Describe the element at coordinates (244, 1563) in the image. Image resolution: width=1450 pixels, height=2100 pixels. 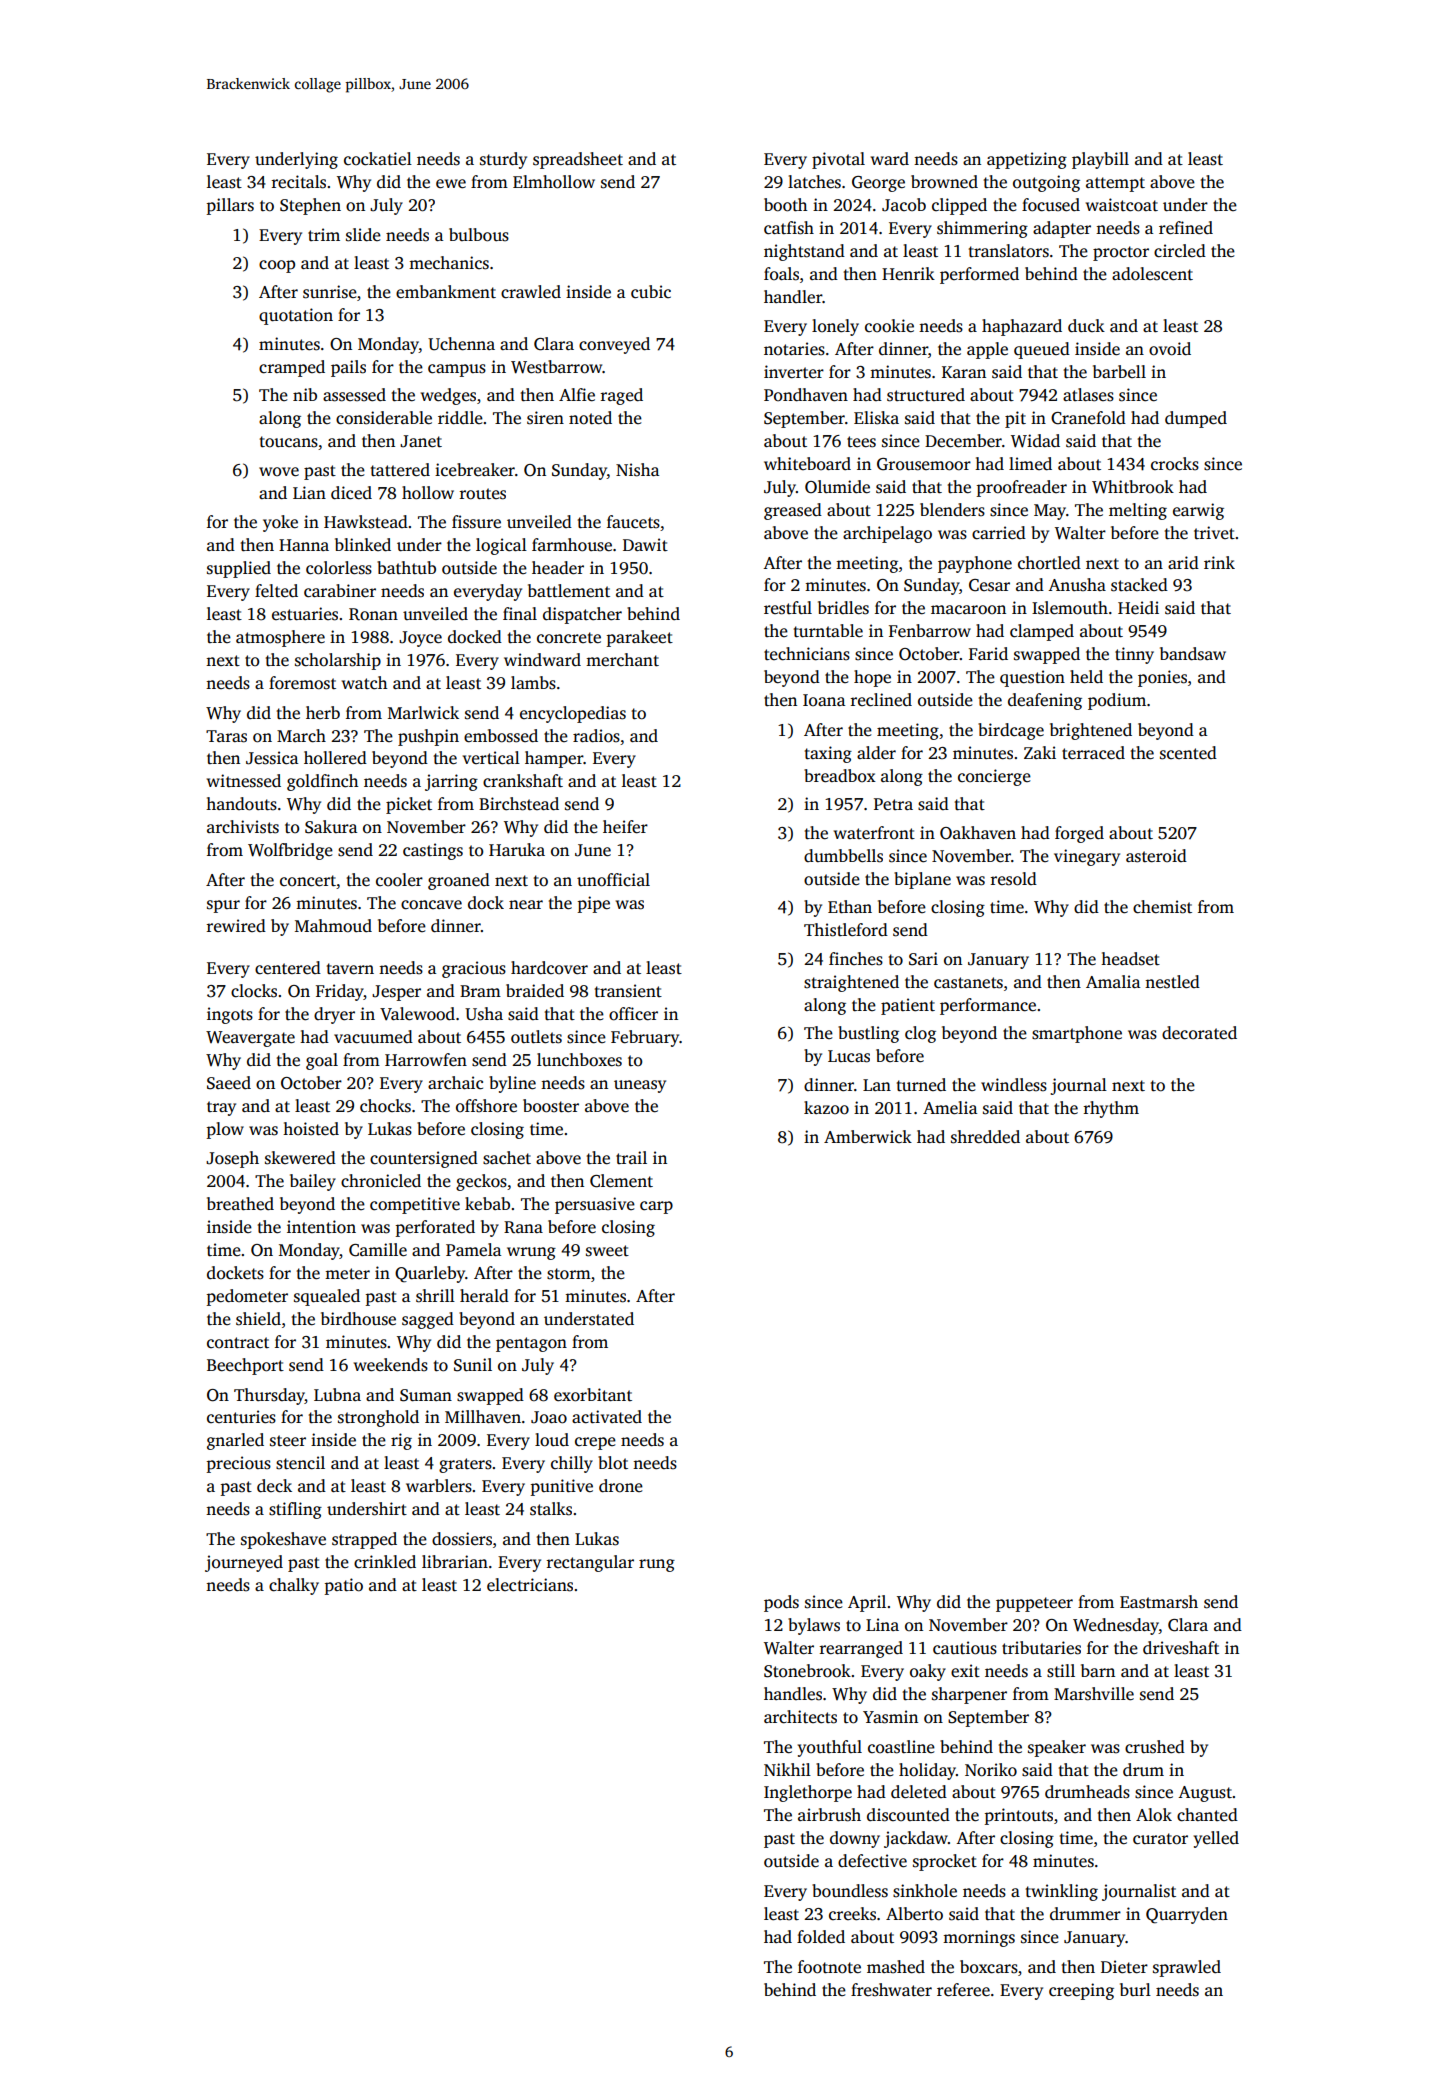
I see `journeyed` at that location.
